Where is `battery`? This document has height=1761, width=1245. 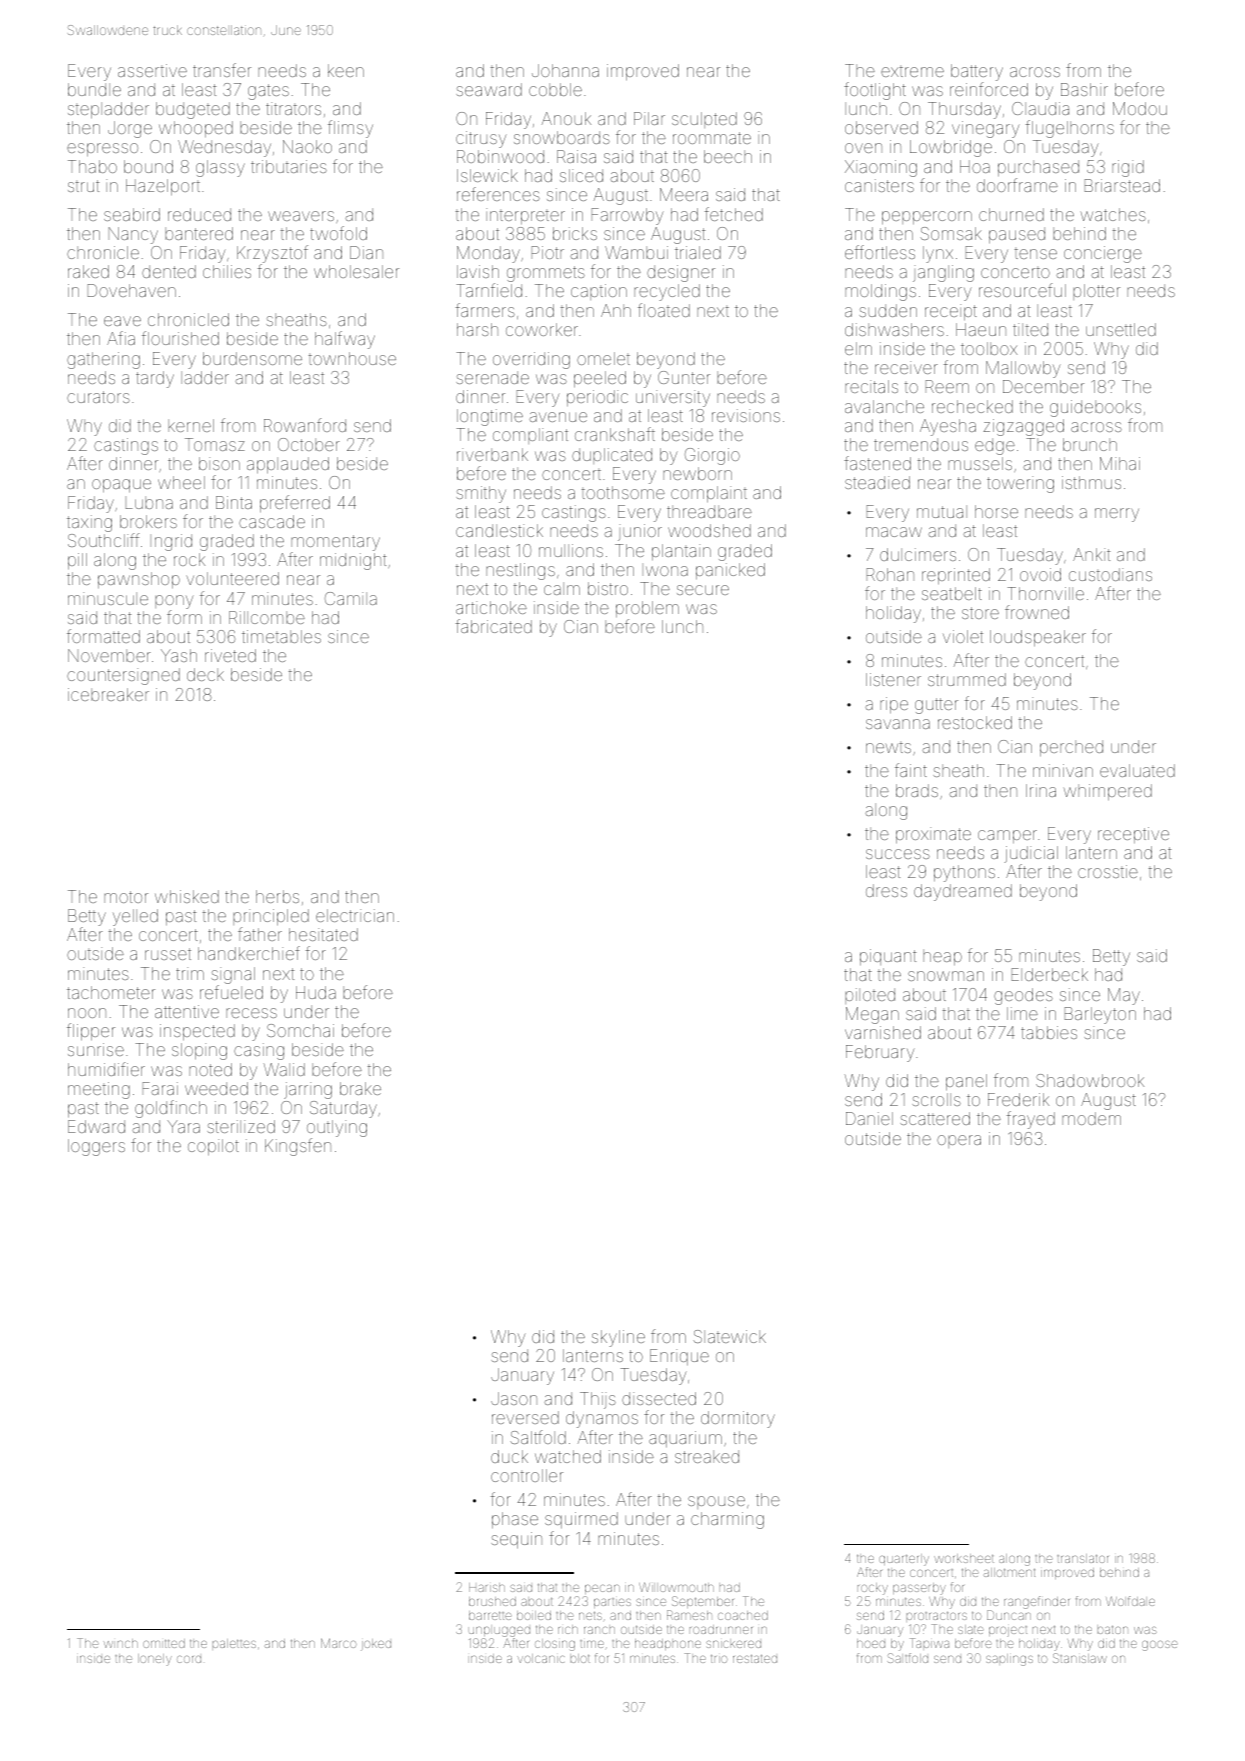
battery is located at coordinates (977, 72).
